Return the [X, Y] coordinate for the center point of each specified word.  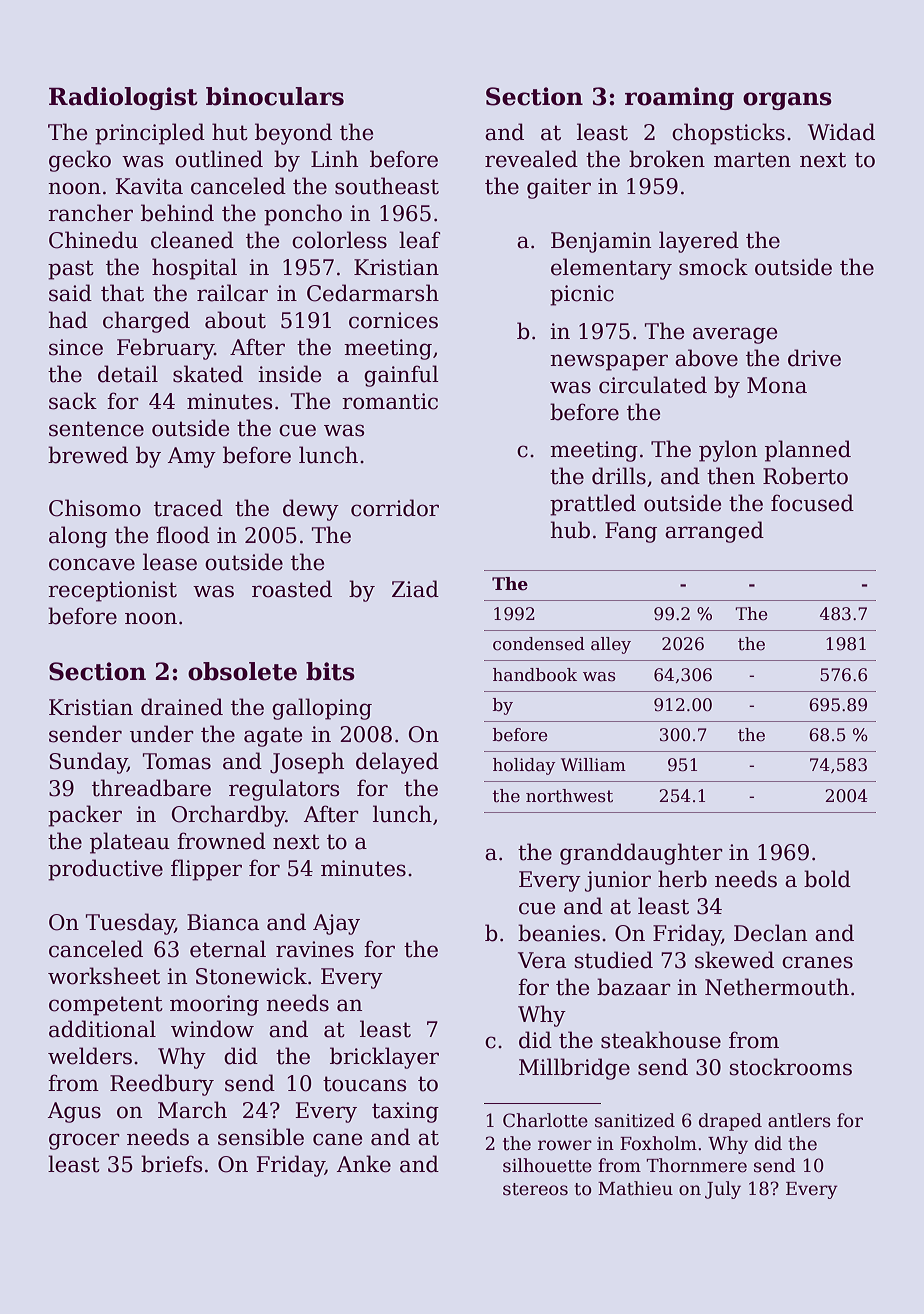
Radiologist [123, 98]
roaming [679, 98]
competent [106, 1006]
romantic [390, 401]
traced [188, 508]
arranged [714, 532]
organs [787, 101]
